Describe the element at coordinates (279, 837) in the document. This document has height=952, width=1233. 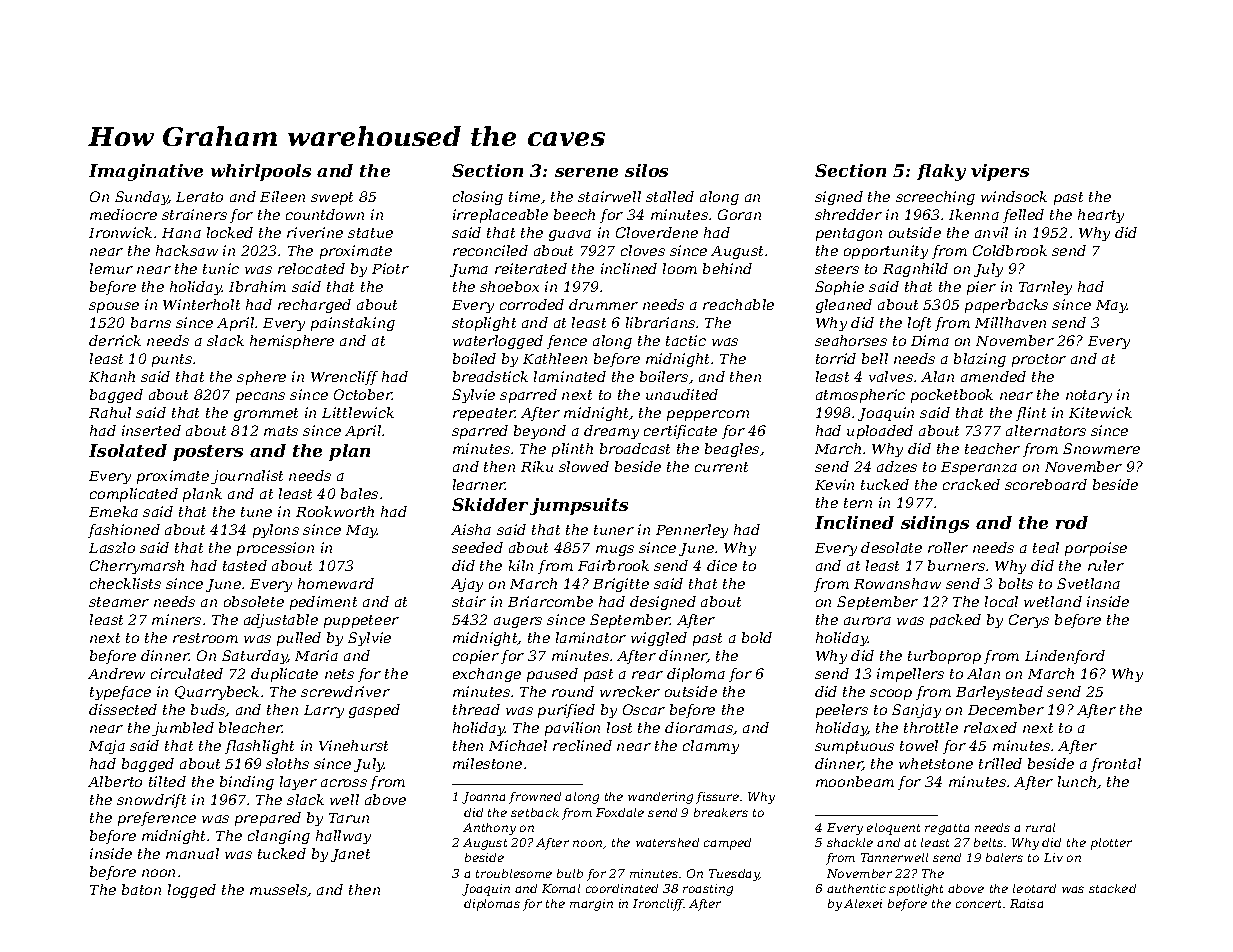
I see `clanging` at that location.
